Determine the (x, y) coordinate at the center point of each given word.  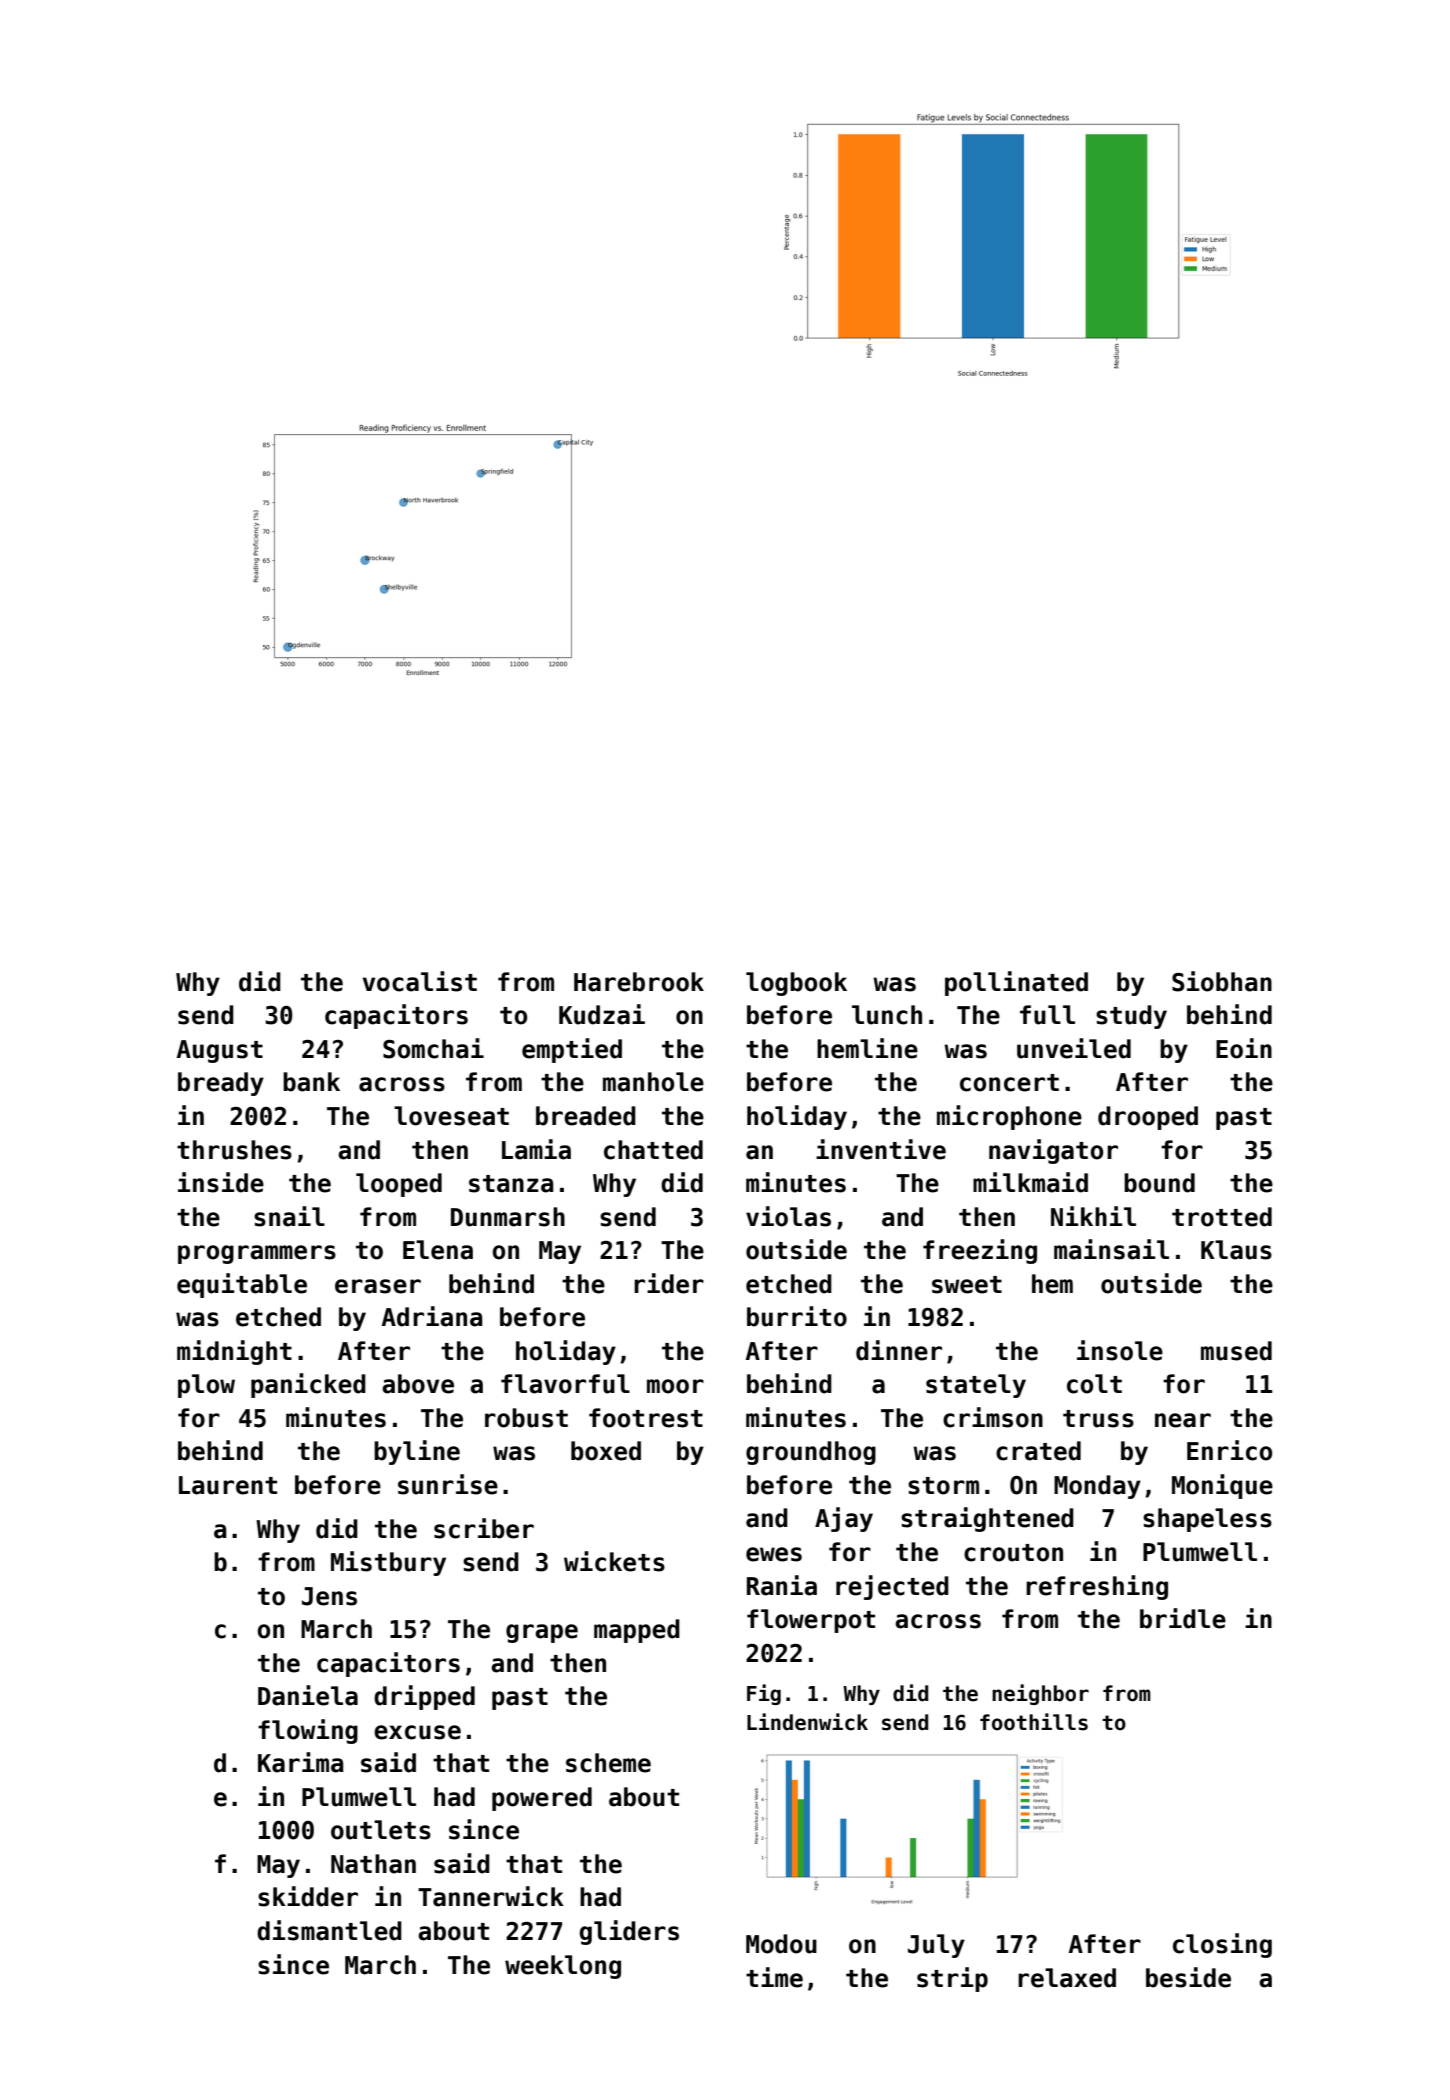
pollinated (1016, 983)
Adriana (432, 1316)
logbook (796, 984)
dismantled (329, 1930)
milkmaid (1030, 1182)
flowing (308, 1731)
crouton (1013, 1553)
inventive (881, 1149)
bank (311, 1082)
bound (1159, 1183)
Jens (329, 1596)
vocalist (420, 981)
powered (542, 1799)
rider (669, 1283)
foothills (1034, 1722)
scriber (484, 1528)
